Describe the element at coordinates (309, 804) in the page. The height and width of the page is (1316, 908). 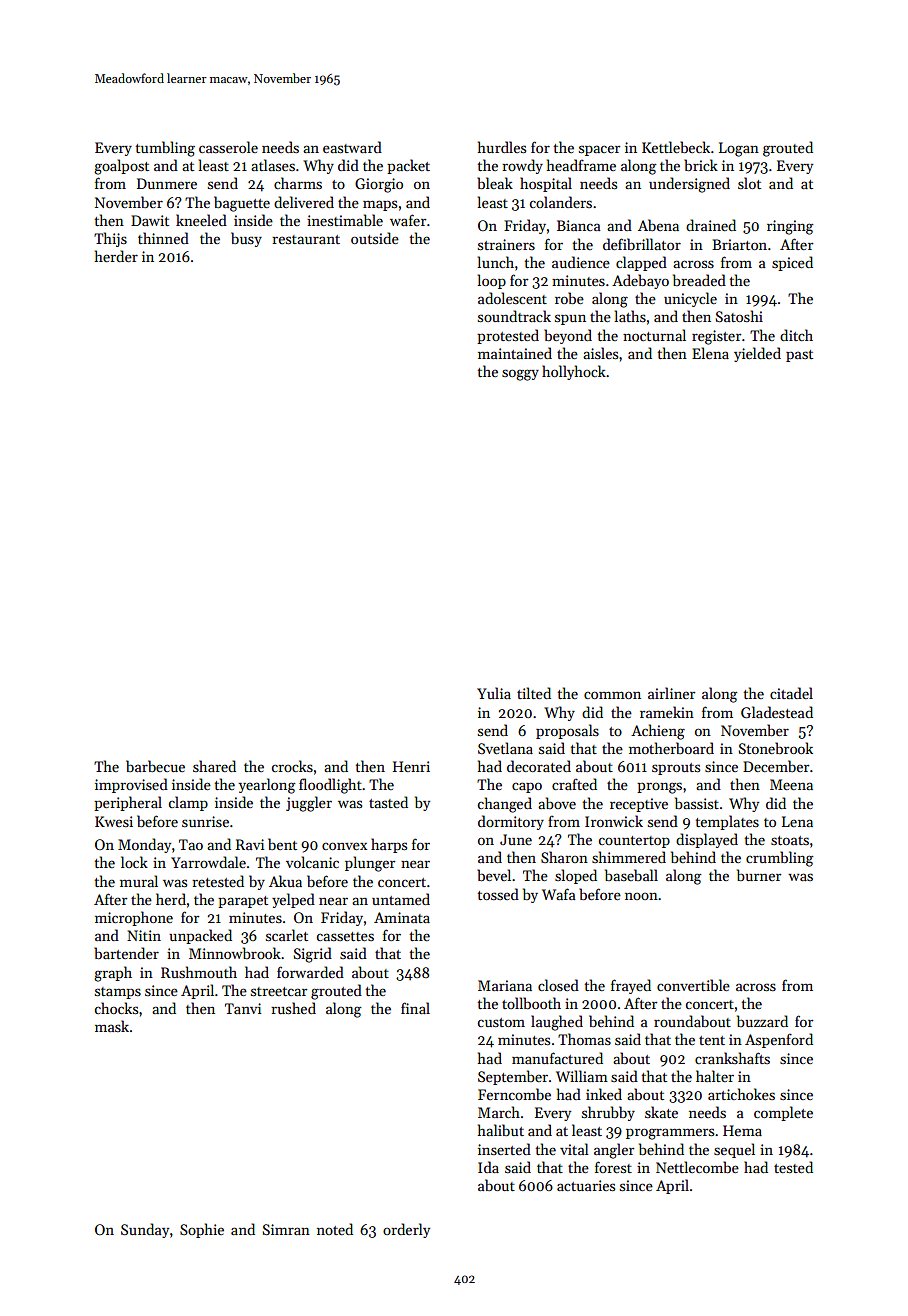
I see `juggler` at that location.
